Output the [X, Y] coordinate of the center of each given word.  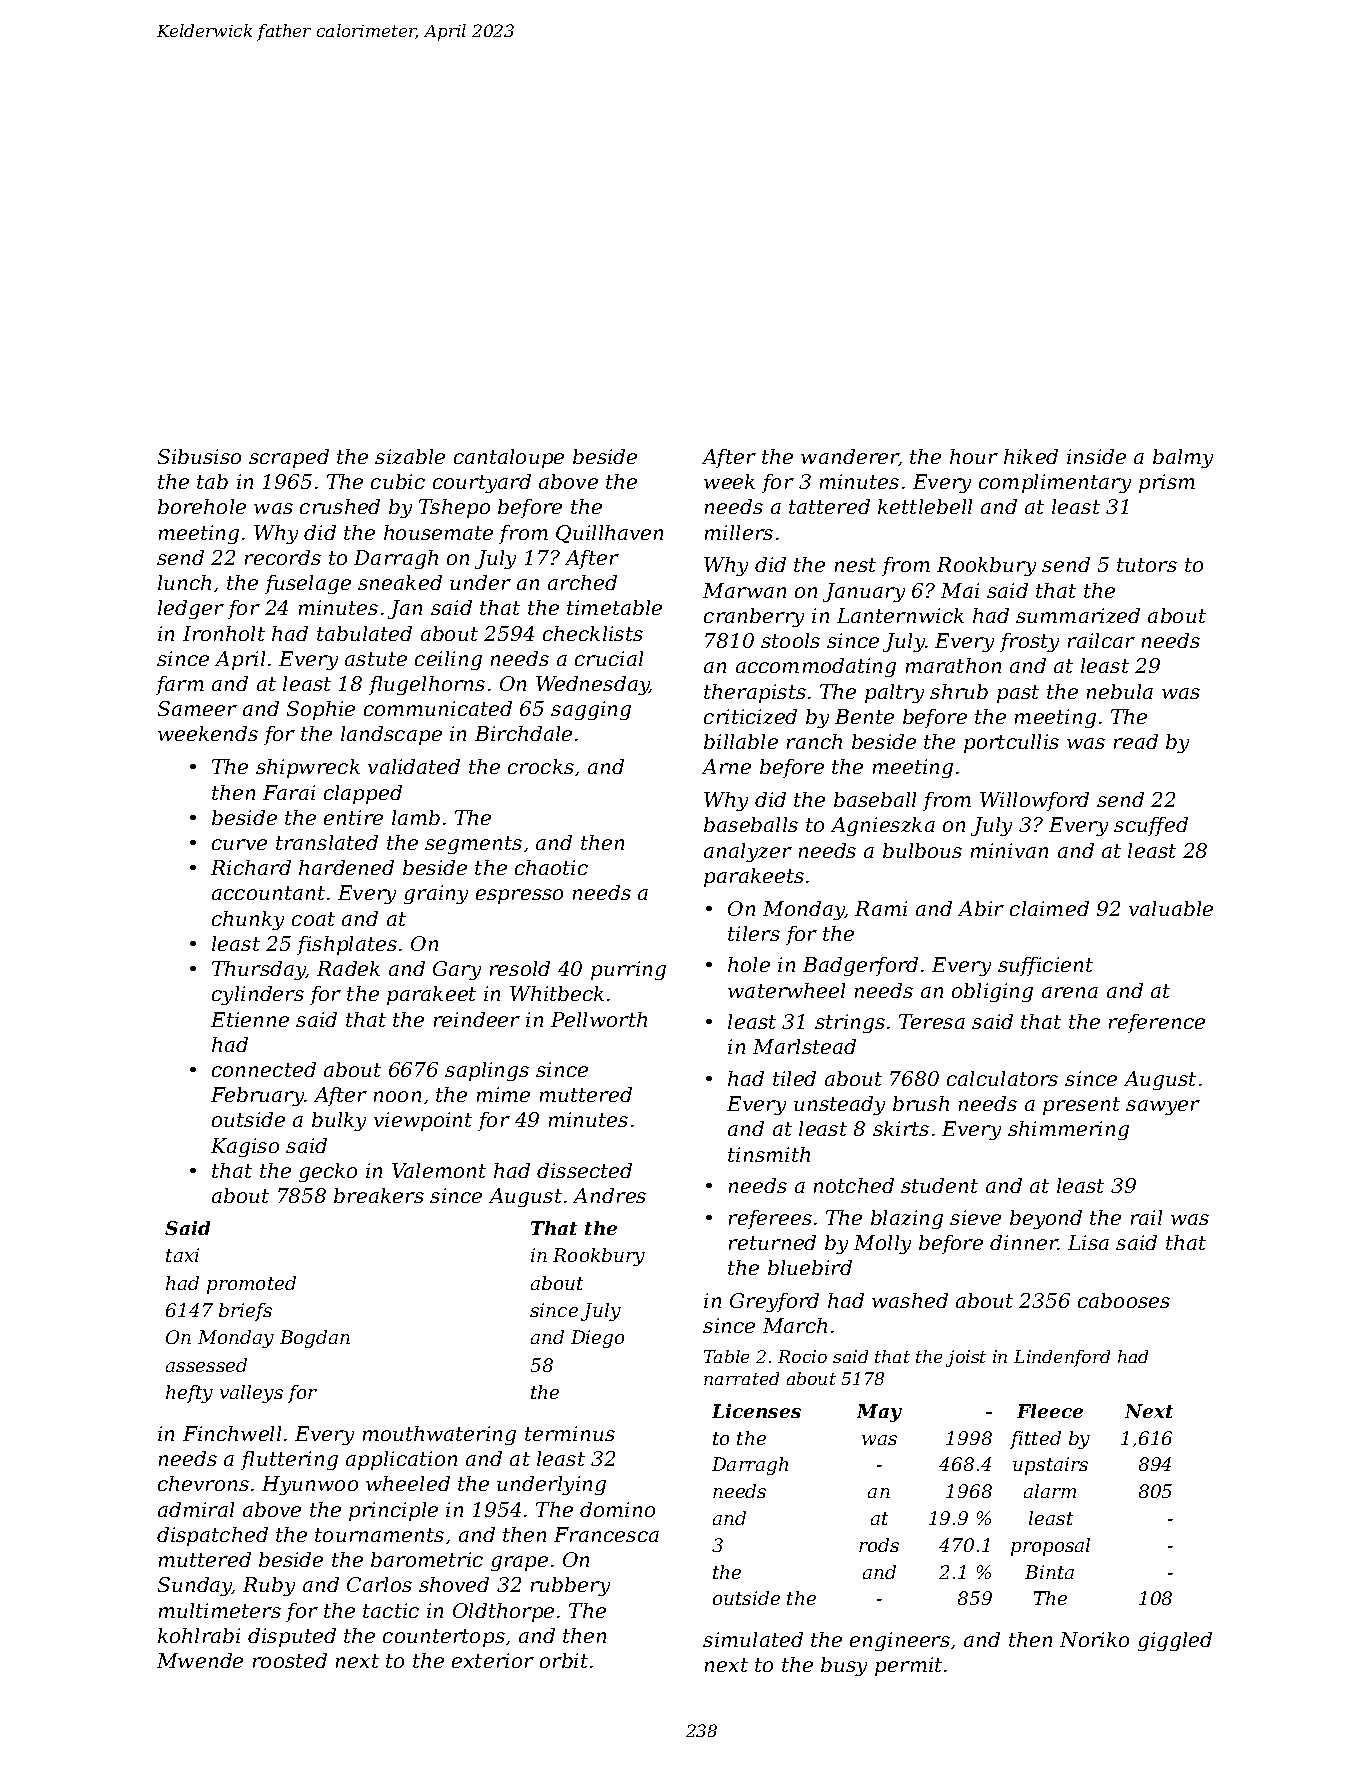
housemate [438, 532]
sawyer [1163, 1107]
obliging [992, 992]
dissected [584, 1170]
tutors [1147, 565]
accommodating [816, 667]
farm [180, 685]
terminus [570, 1433]
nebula [1120, 691]
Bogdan [315, 1339]
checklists [593, 633]
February [258, 1096]
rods [879, 1545]
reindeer [477, 1019]
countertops [444, 1638]
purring [628, 970]
